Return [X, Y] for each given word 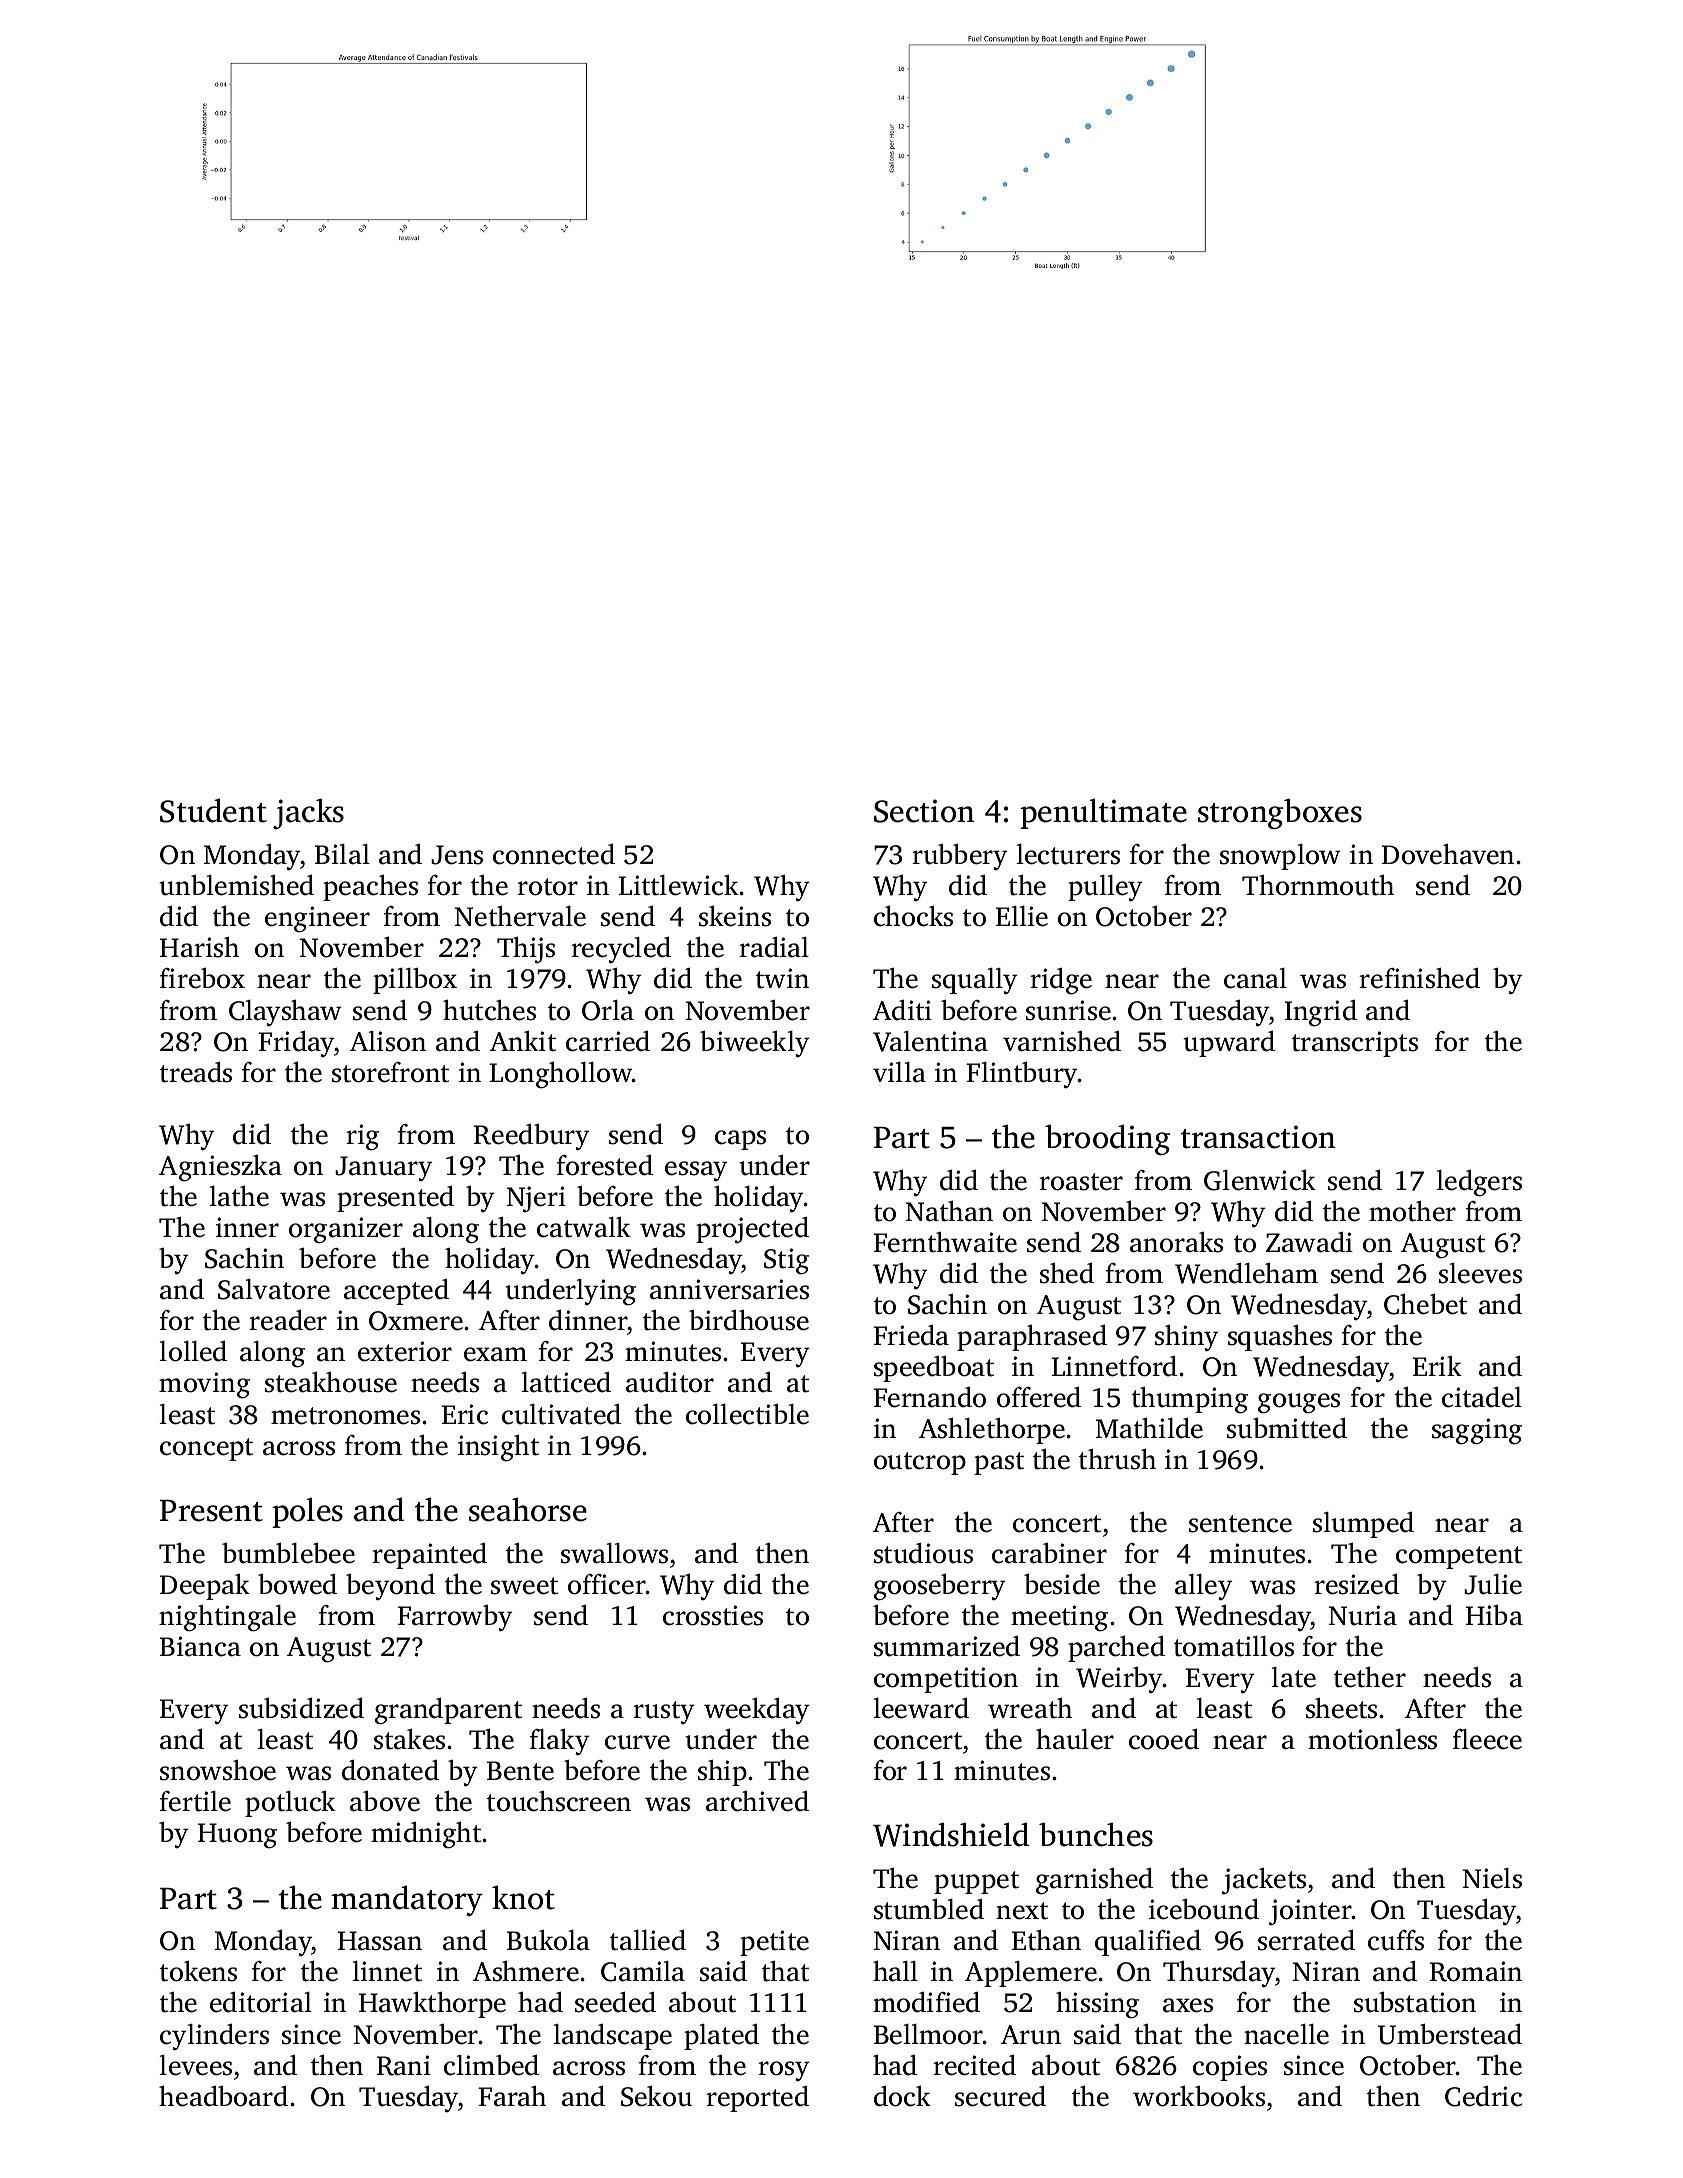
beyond [390, 1587]
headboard [223, 2096]
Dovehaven [1448, 854]
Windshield [951, 1834]
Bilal [342, 854]
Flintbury [1022, 1075]
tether [1370, 1677]
